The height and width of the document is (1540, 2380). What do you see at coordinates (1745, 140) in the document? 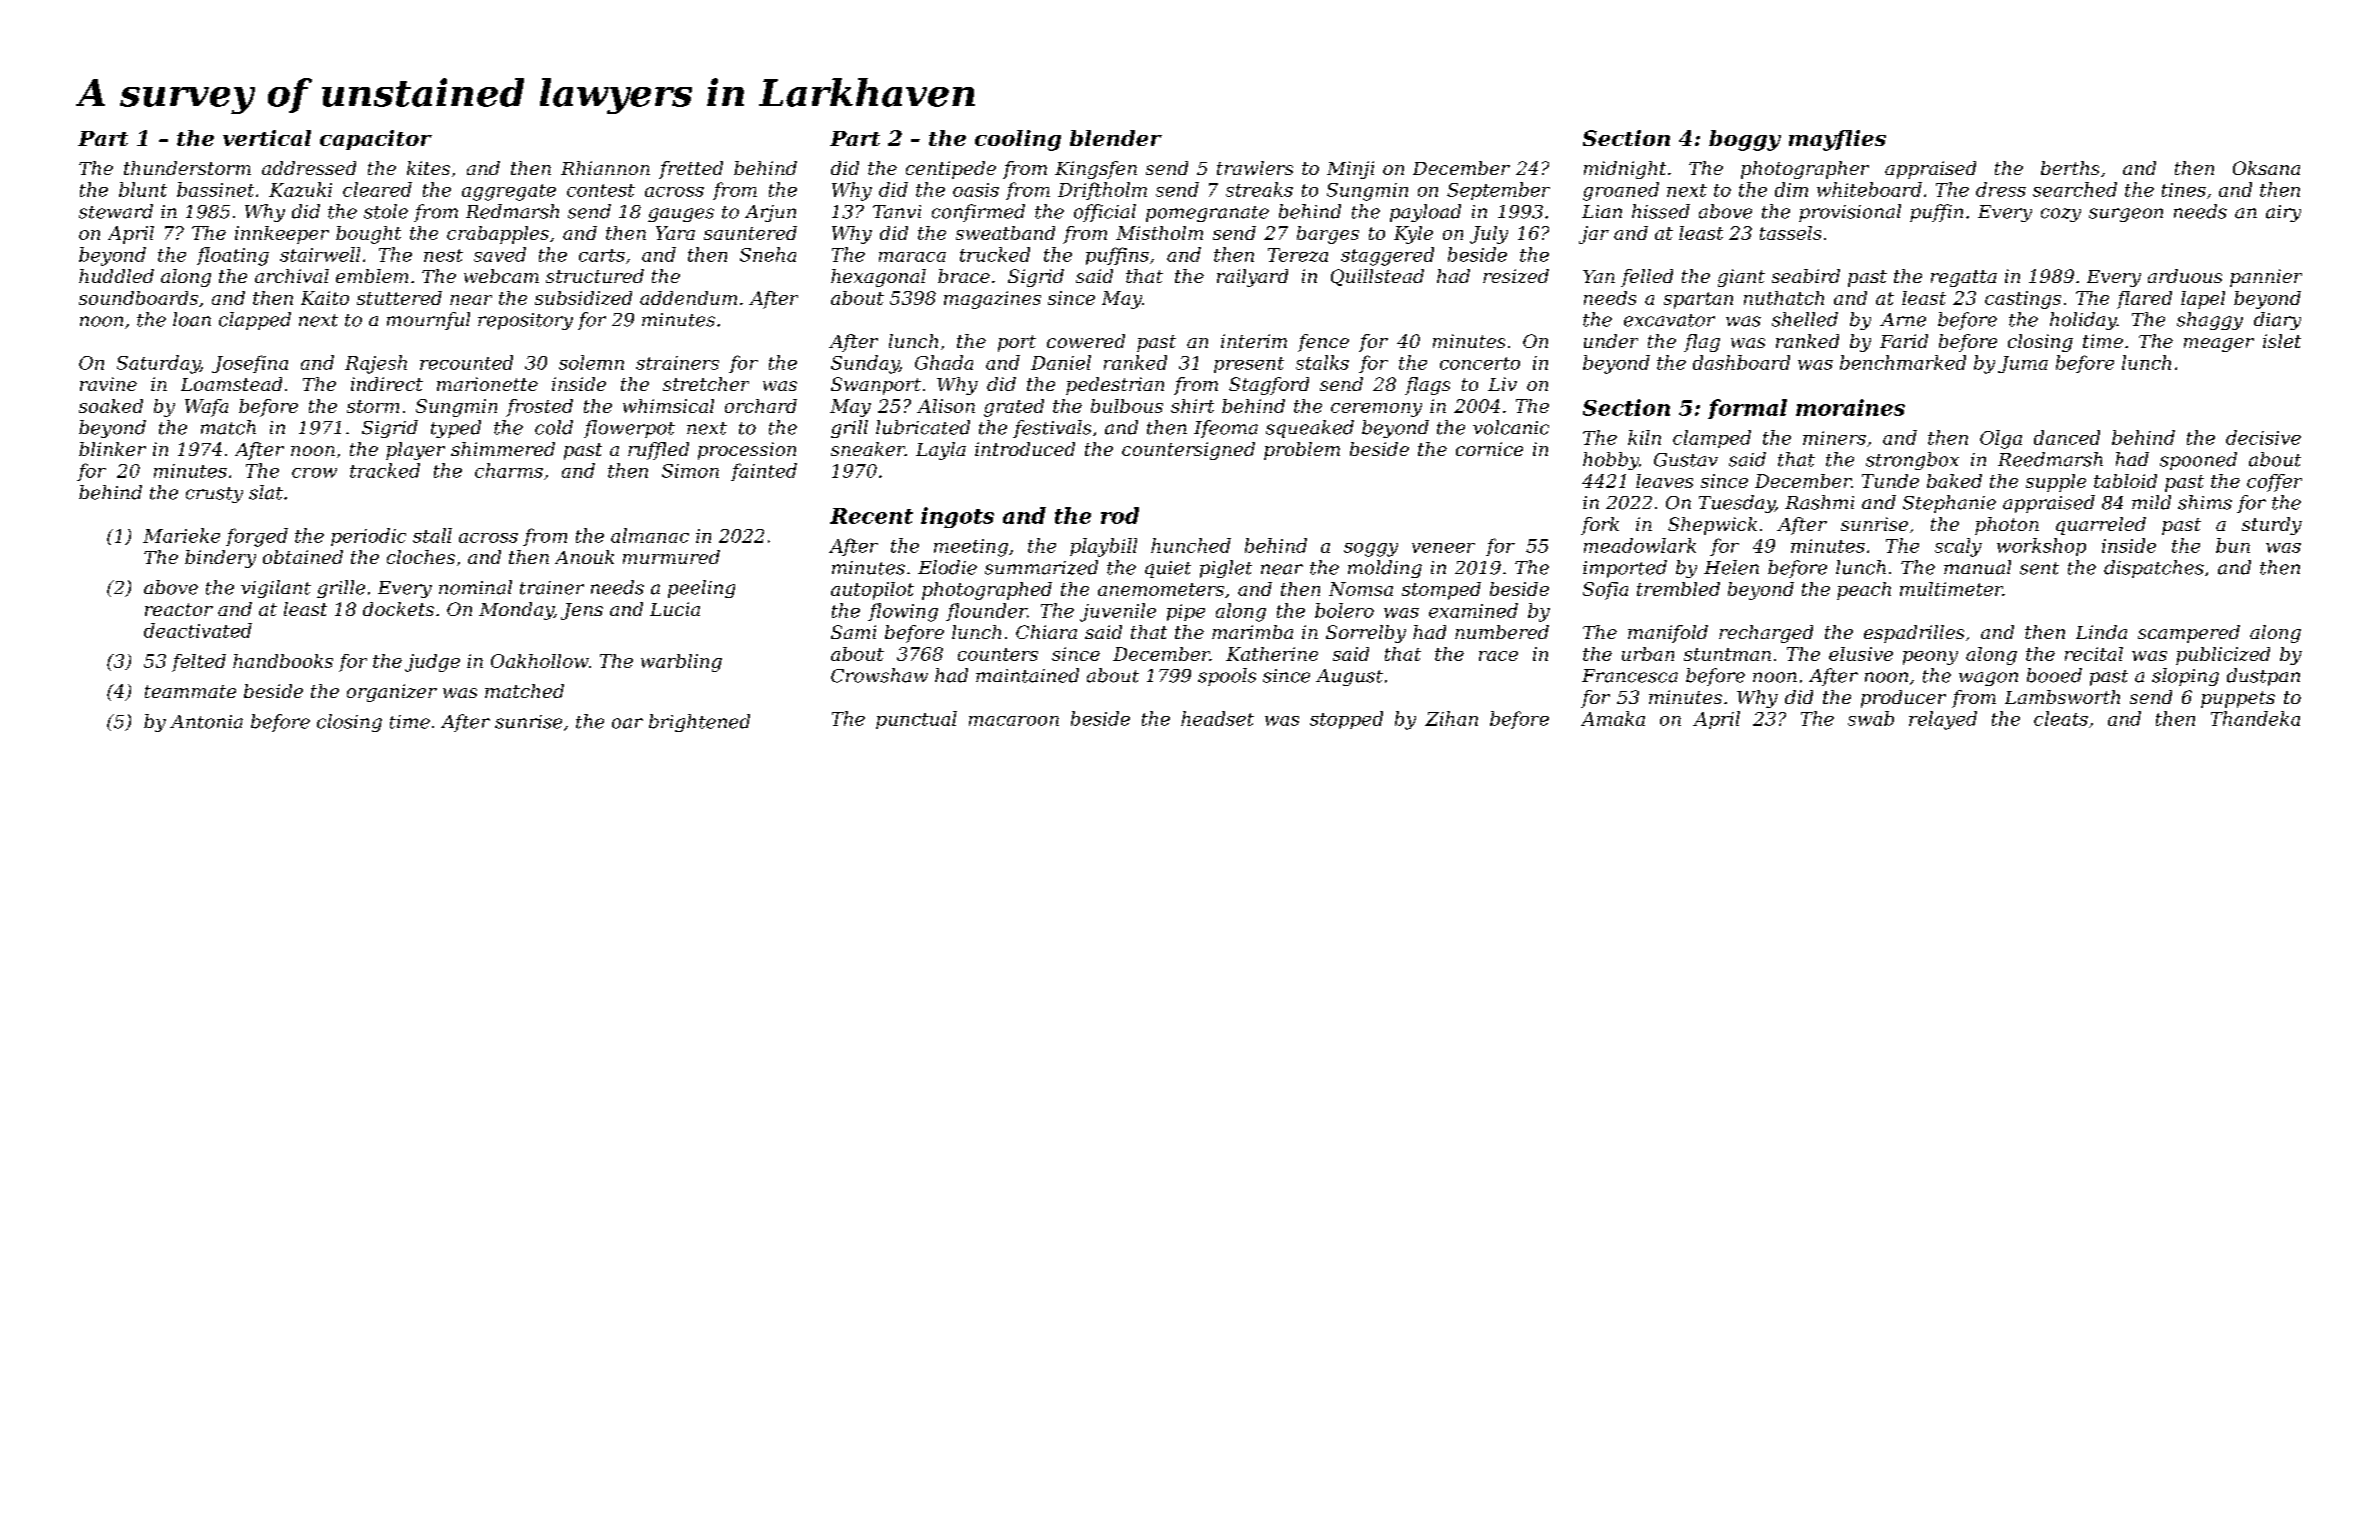
I see `boggy` at bounding box center [1745, 140].
